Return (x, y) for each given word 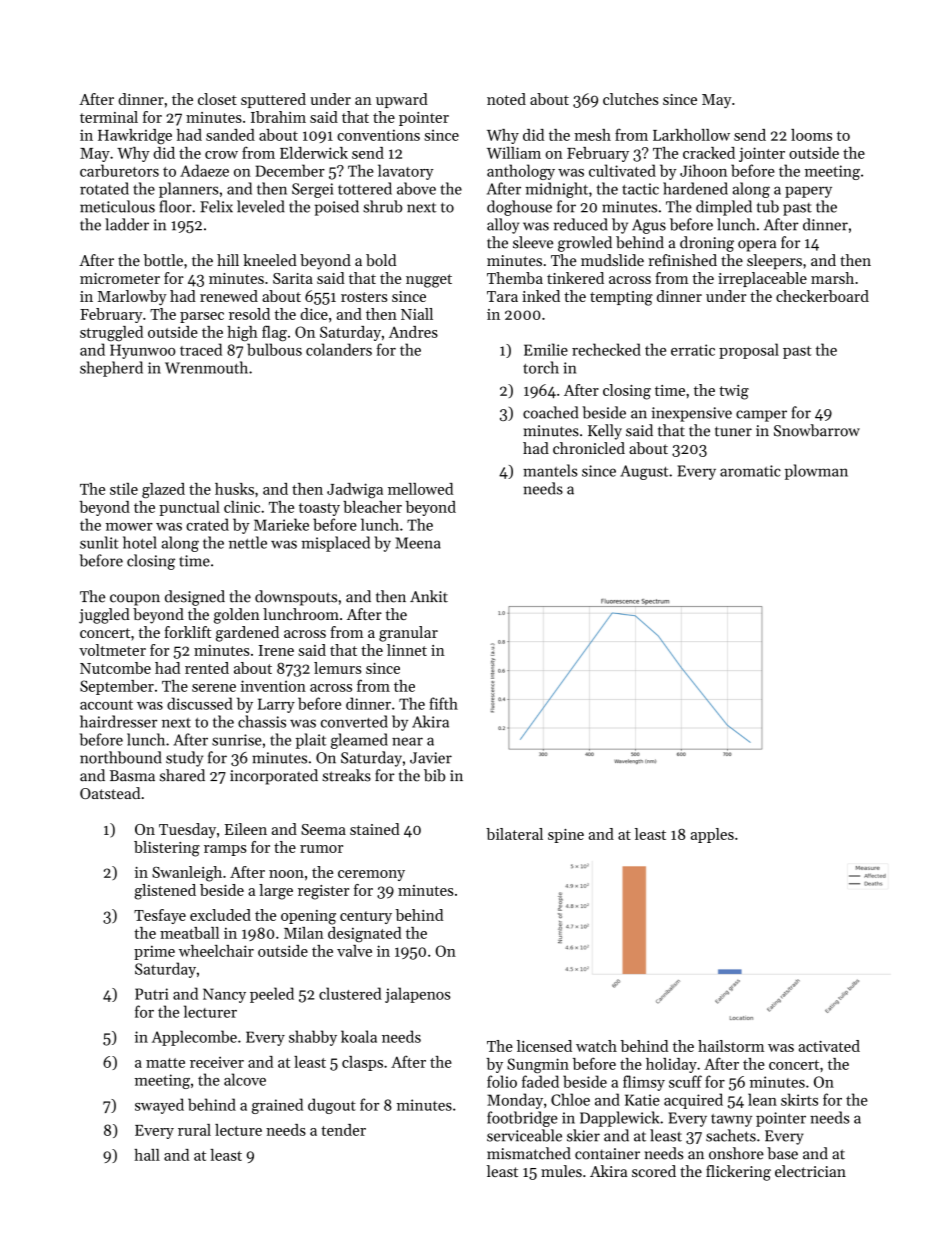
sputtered (273, 100)
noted (506, 99)
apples (712, 835)
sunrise (237, 740)
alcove (245, 1079)
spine (566, 836)
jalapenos (418, 995)
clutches (631, 99)
